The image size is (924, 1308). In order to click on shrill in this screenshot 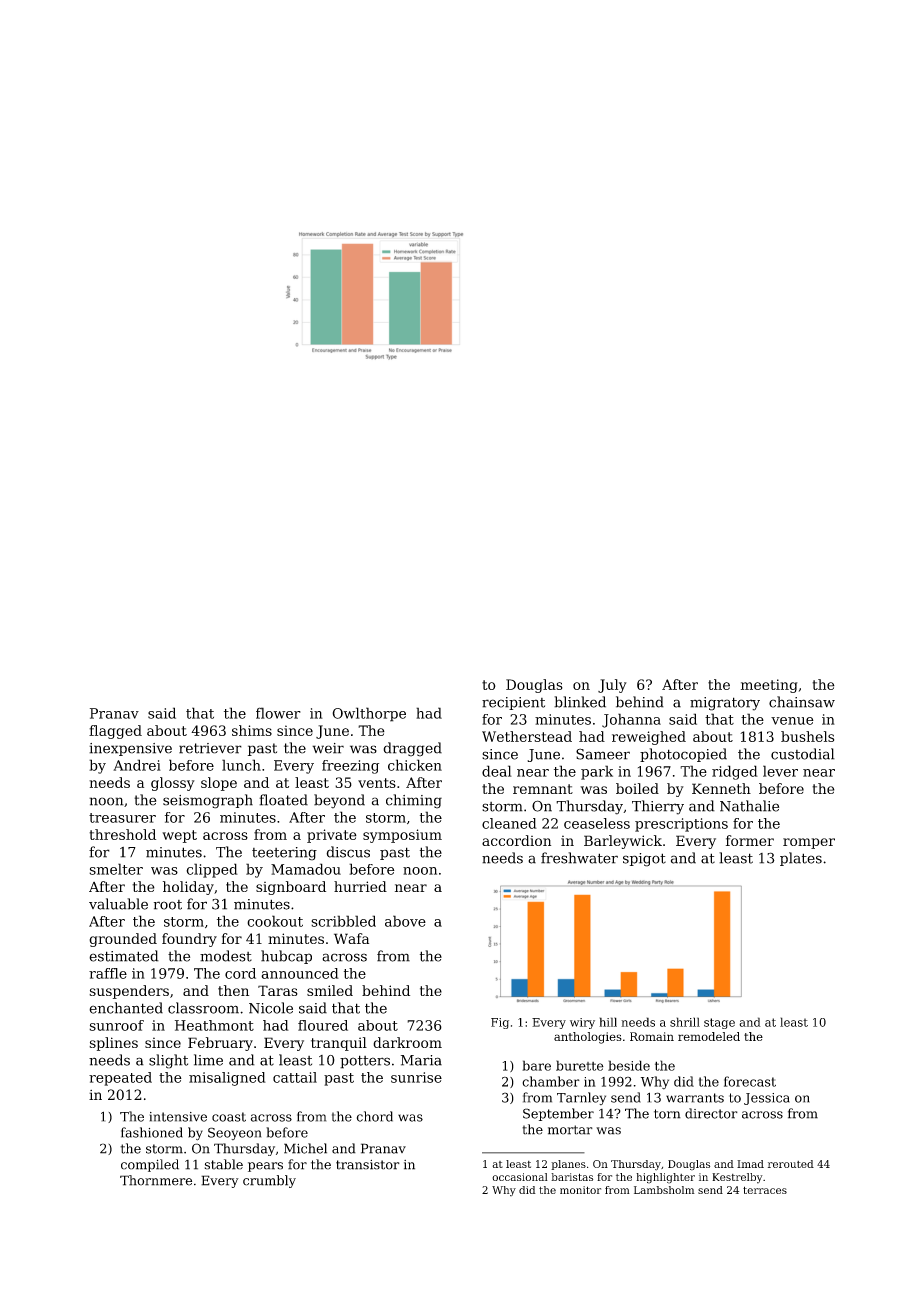, I will do `click(685, 1022)`.
